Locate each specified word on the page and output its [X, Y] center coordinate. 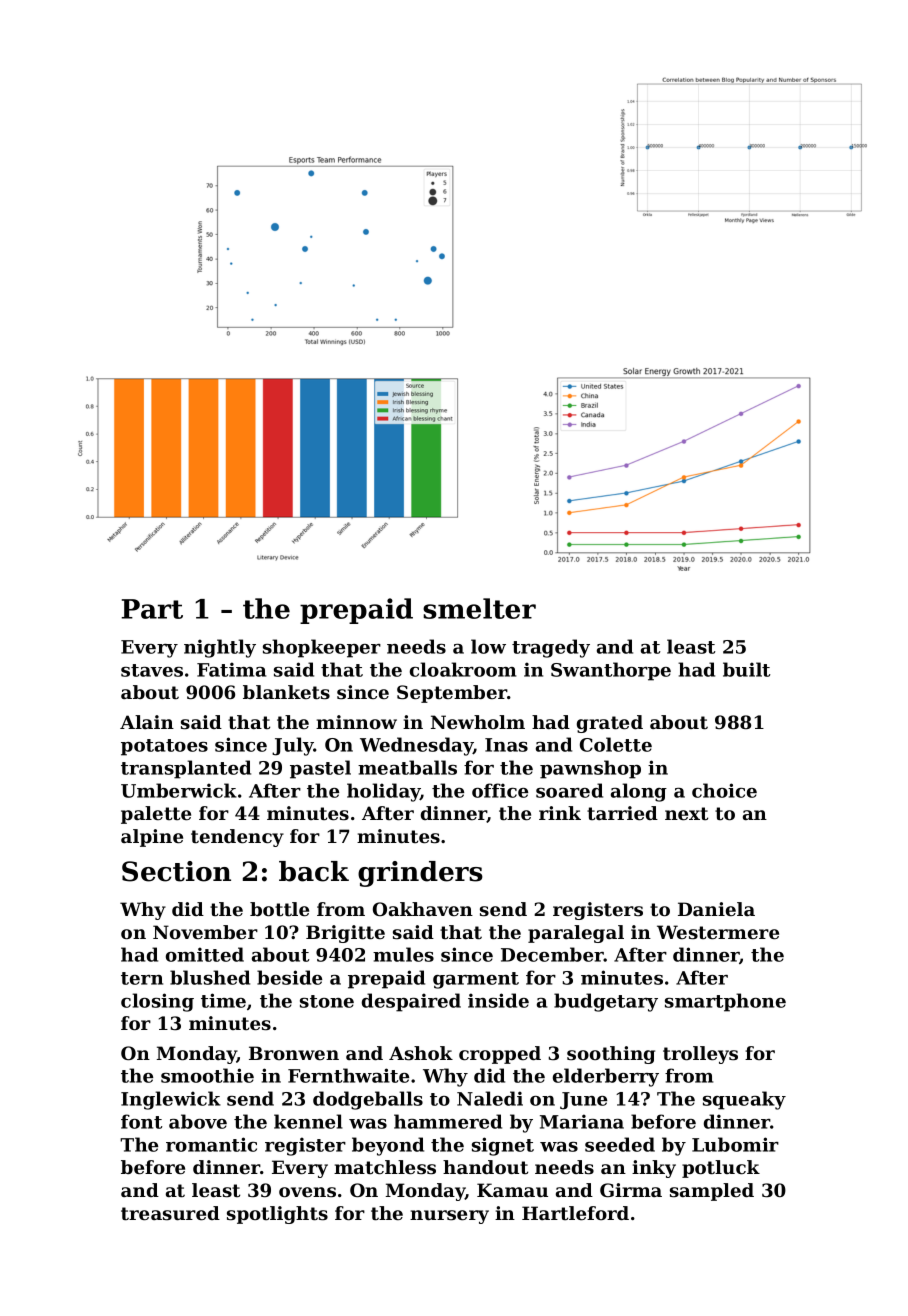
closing [157, 1002]
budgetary [606, 1002]
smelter [479, 608]
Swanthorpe [611, 671]
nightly [220, 648]
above [198, 1121]
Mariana [582, 1121]
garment [476, 980]
